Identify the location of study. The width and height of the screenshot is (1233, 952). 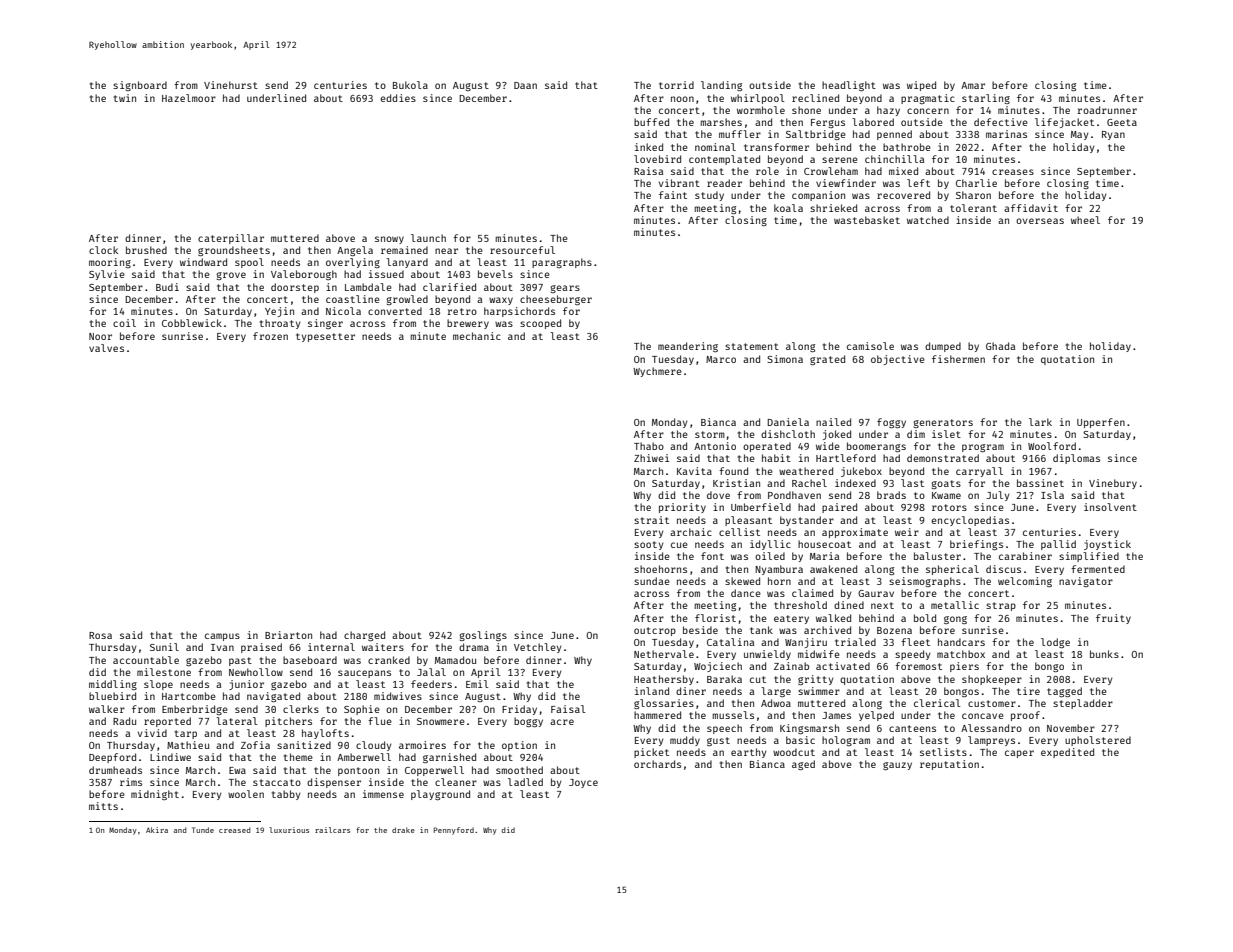
(709, 196).
